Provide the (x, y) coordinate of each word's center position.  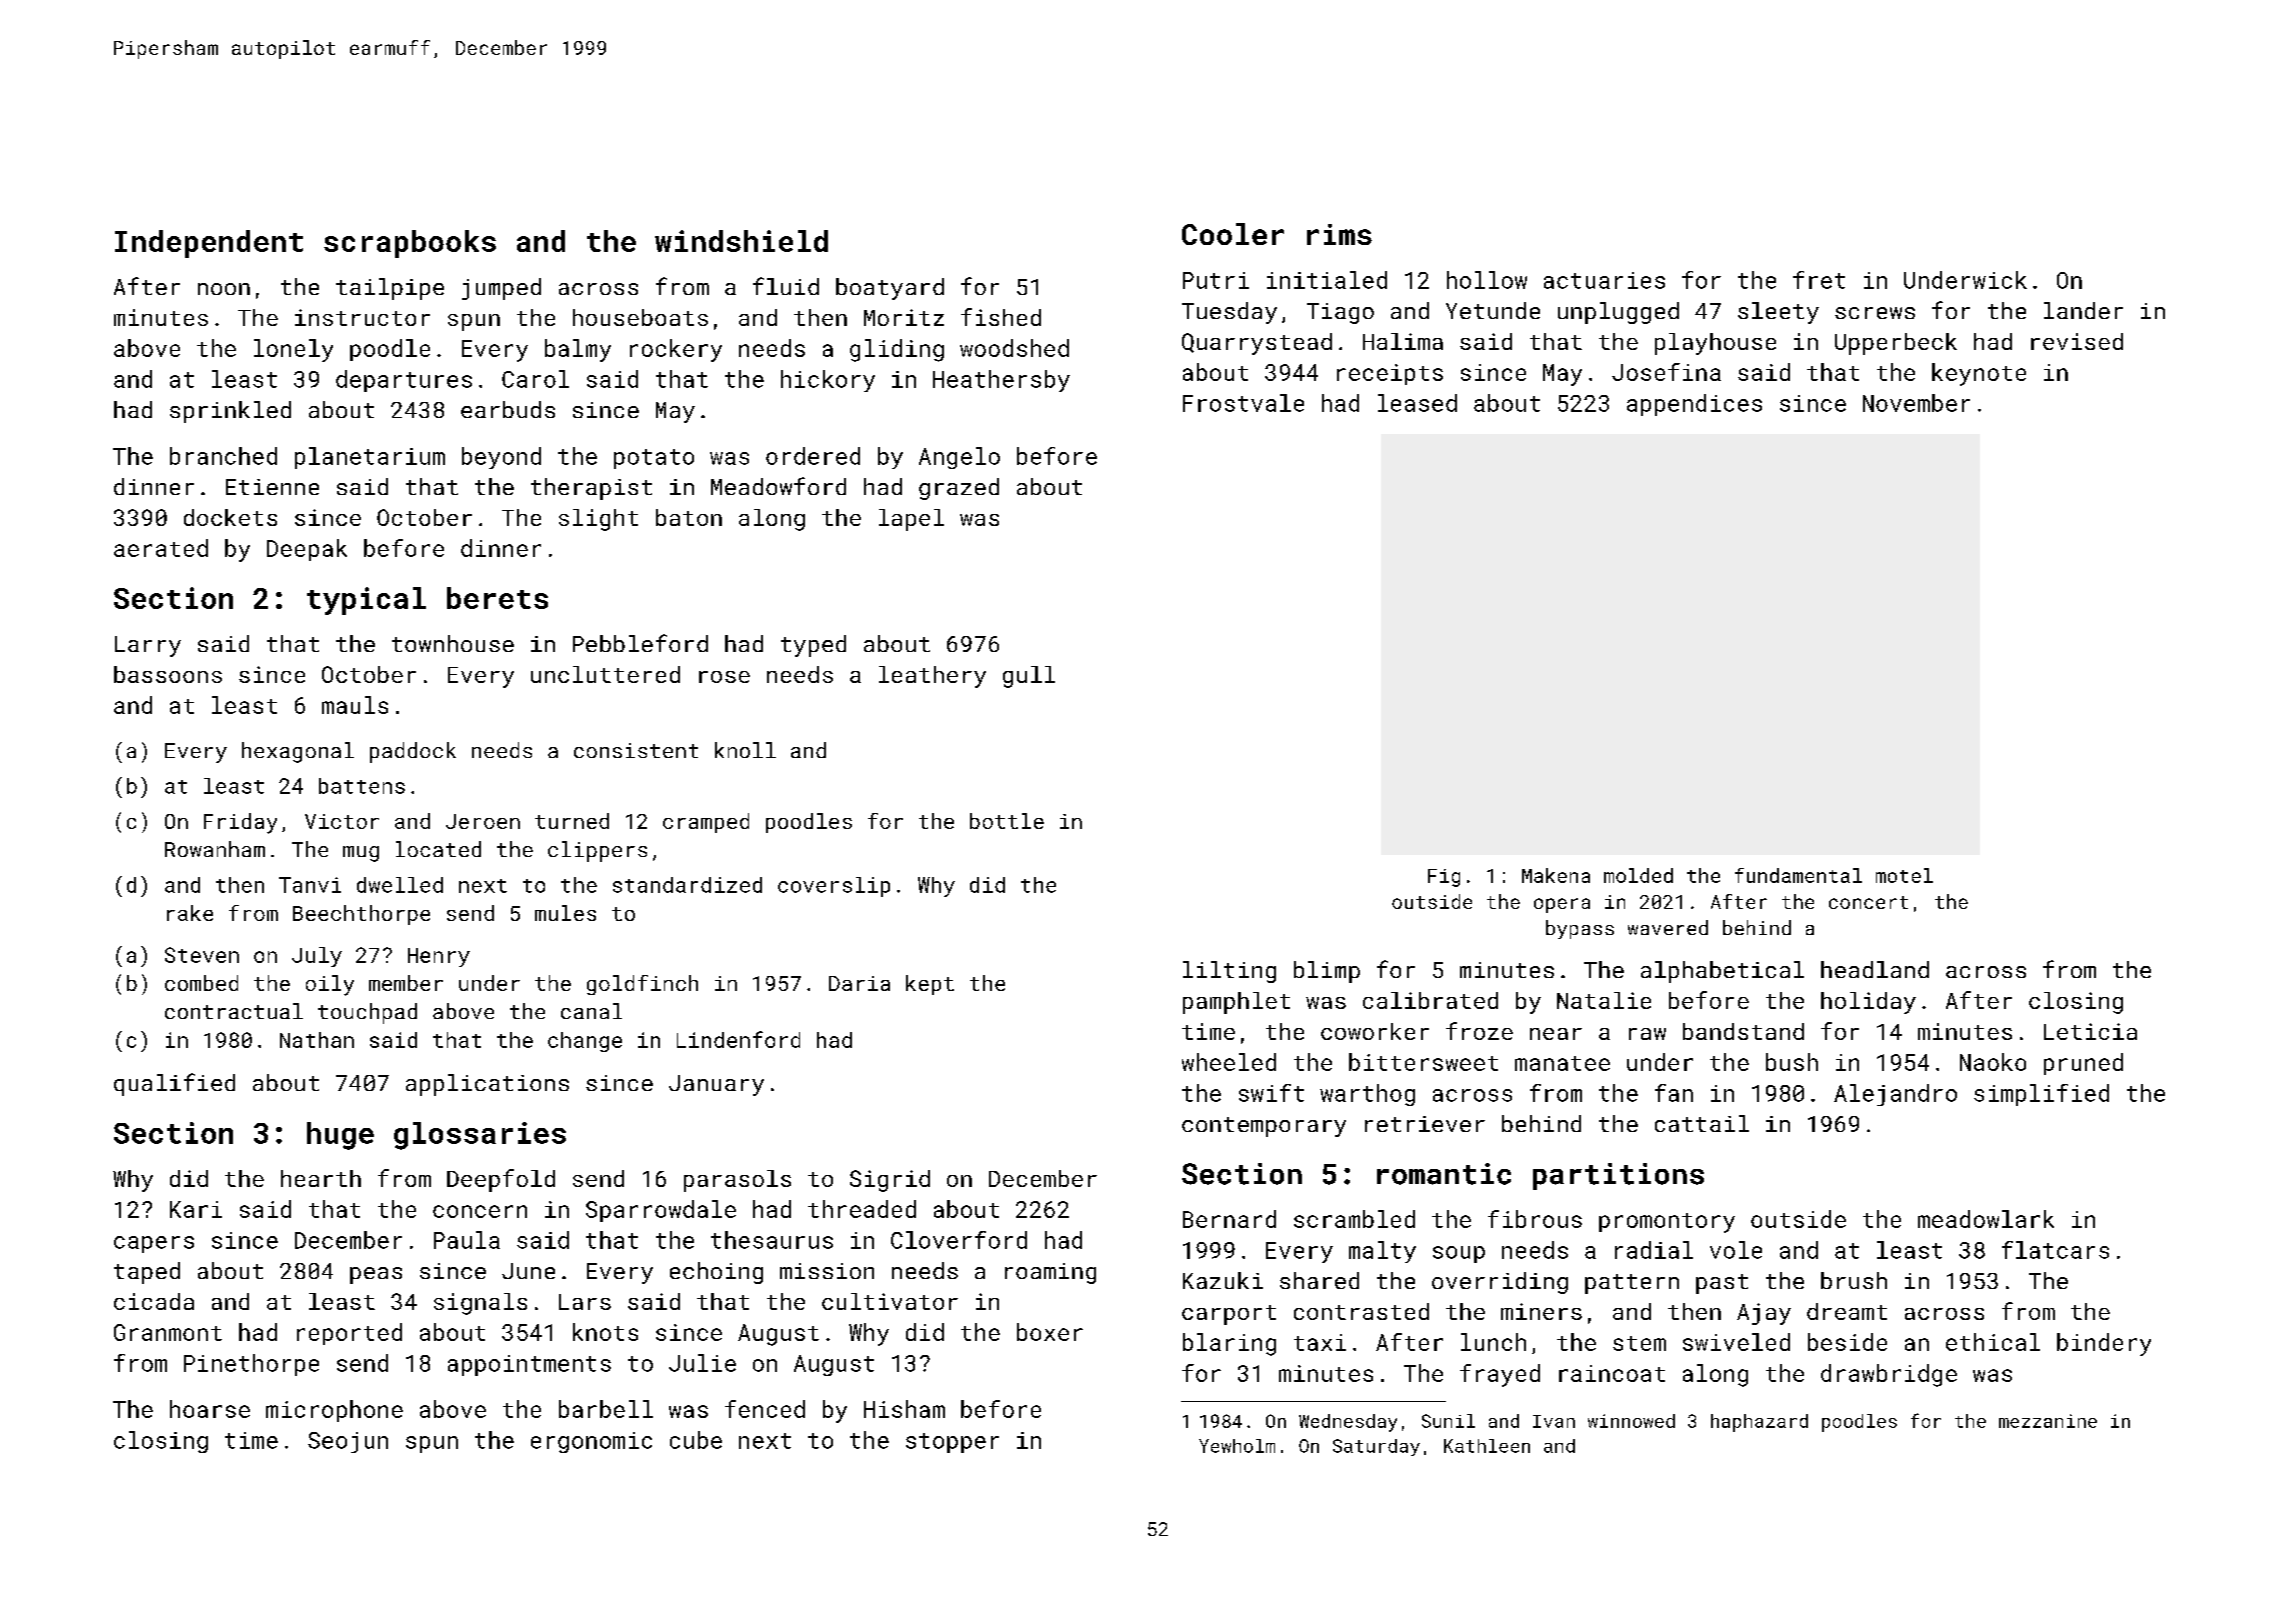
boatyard (890, 289)
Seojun (348, 1442)
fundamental (1798, 875)
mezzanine (2048, 1421)
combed (201, 983)
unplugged (1618, 313)
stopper (952, 1443)
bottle (1007, 821)
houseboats (640, 317)
